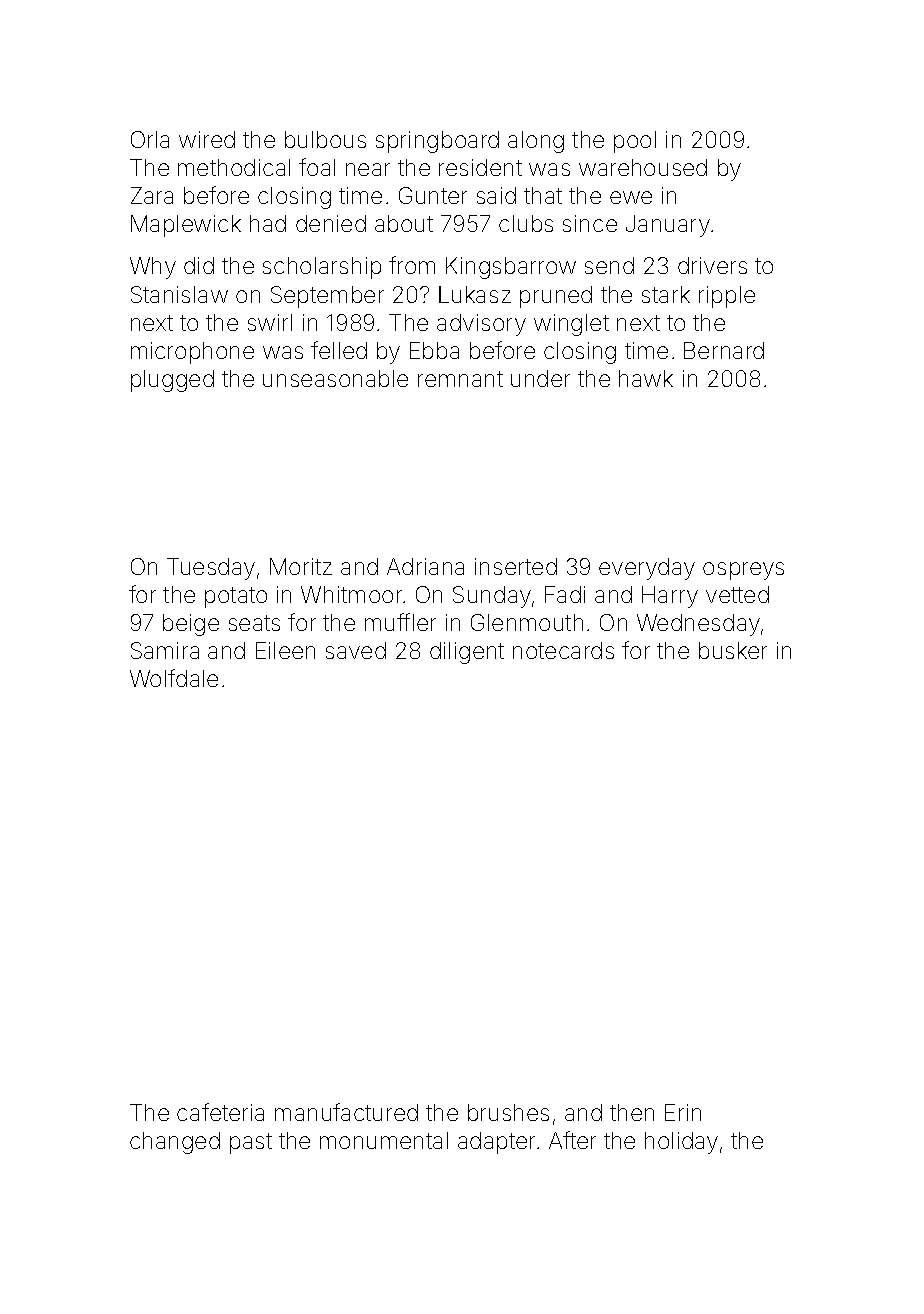  What do you see at coordinates (220, 1112) in the screenshot?
I see `cafeteria` at bounding box center [220, 1112].
